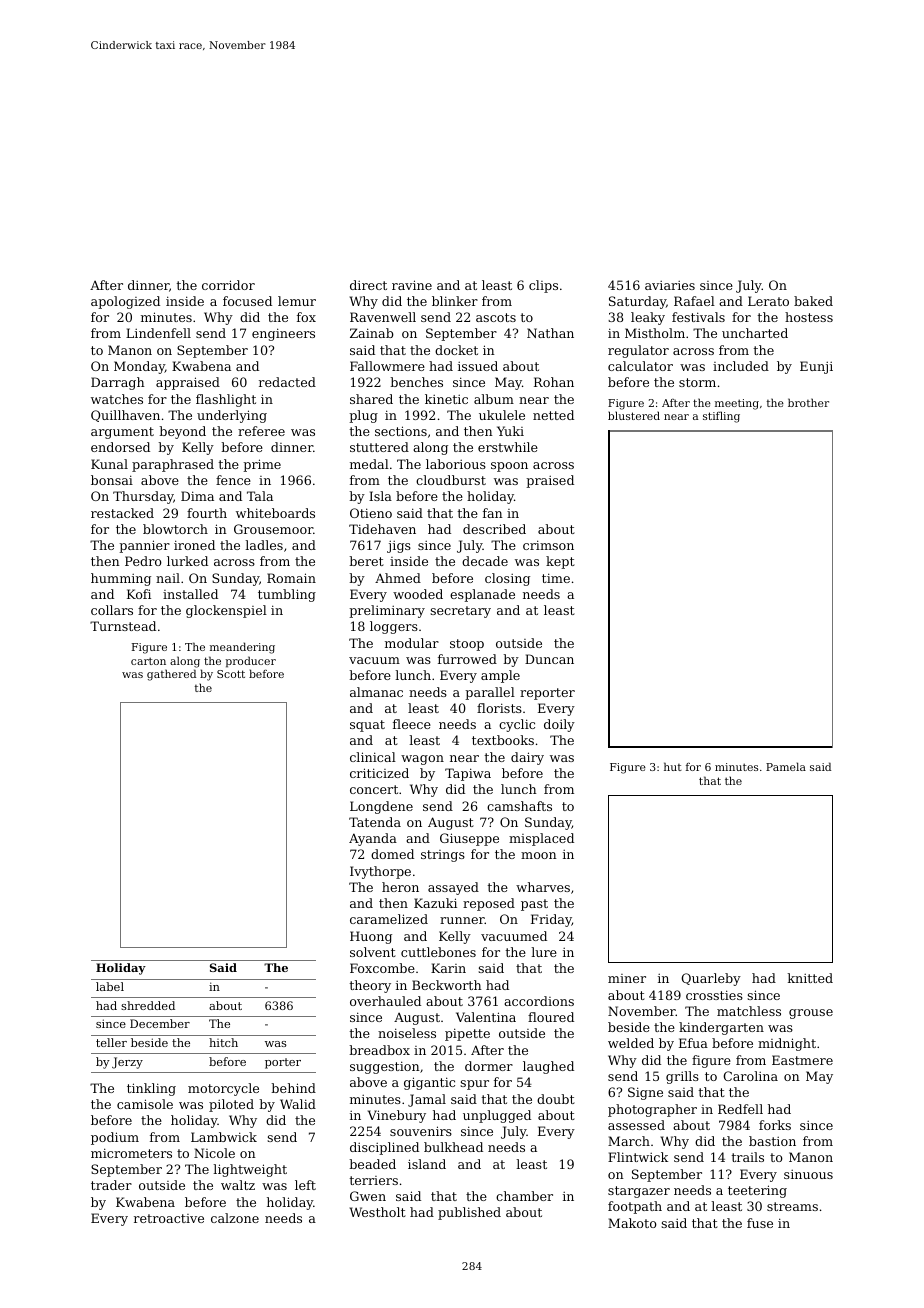 This document has height=1308, width=924. Describe the element at coordinates (634, 415) in the document. I see `blustered` at that location.
